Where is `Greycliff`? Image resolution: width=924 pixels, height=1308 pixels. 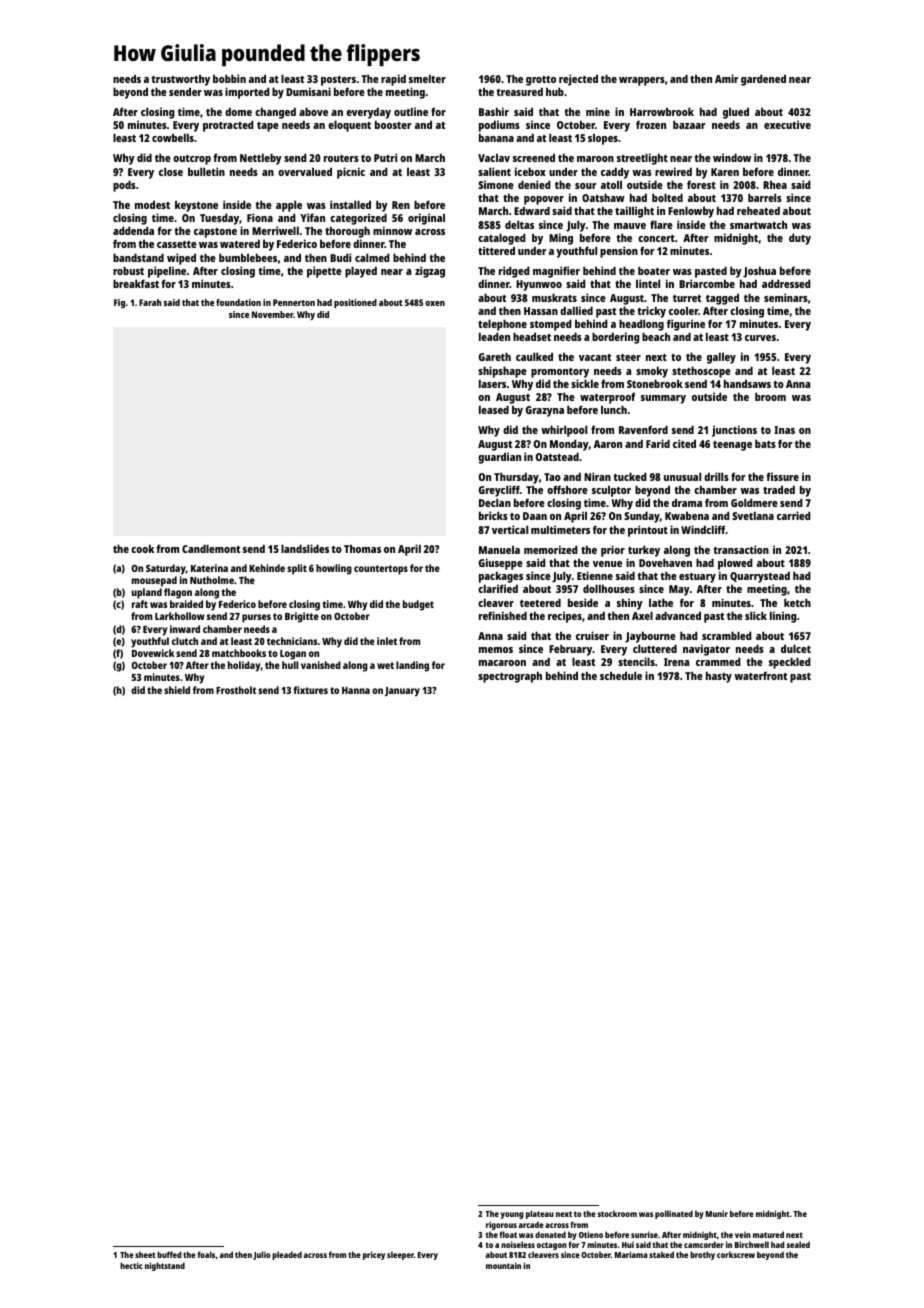
Greycliff is located at coordinates (499, 491).
